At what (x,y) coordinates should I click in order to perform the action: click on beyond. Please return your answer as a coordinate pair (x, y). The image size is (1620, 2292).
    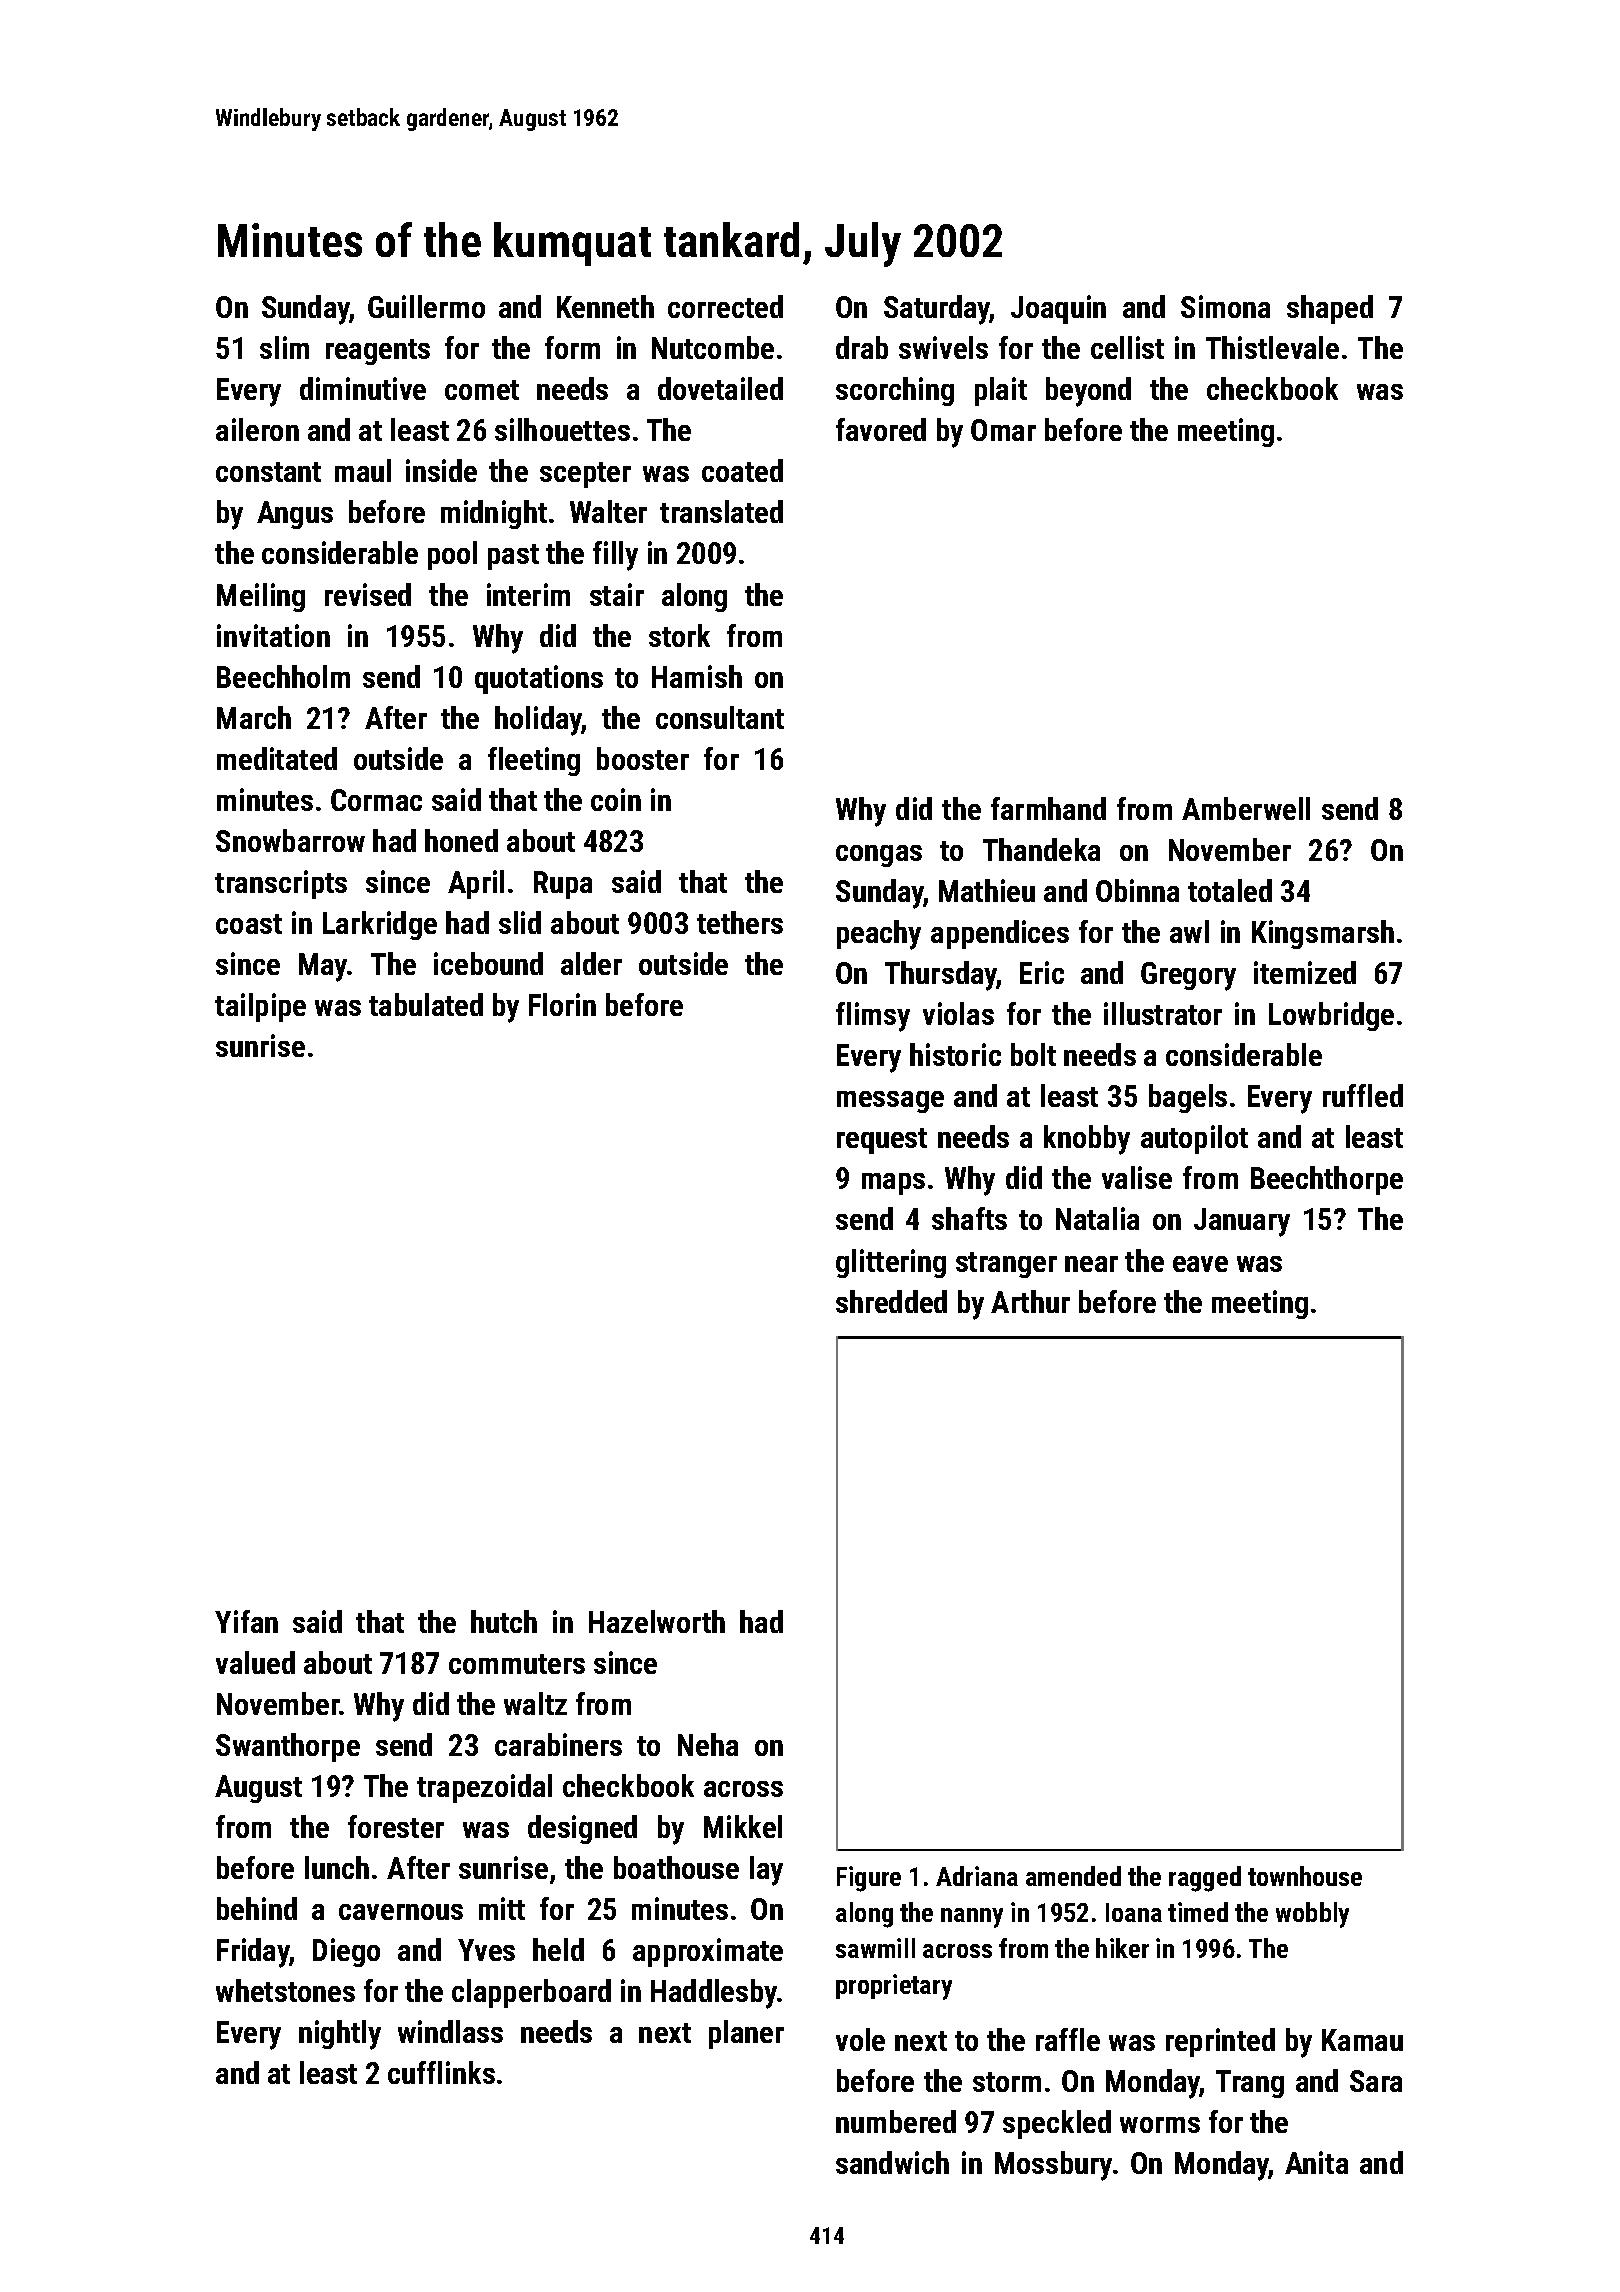
    Looking at the image, I should click on (1088, 392).
